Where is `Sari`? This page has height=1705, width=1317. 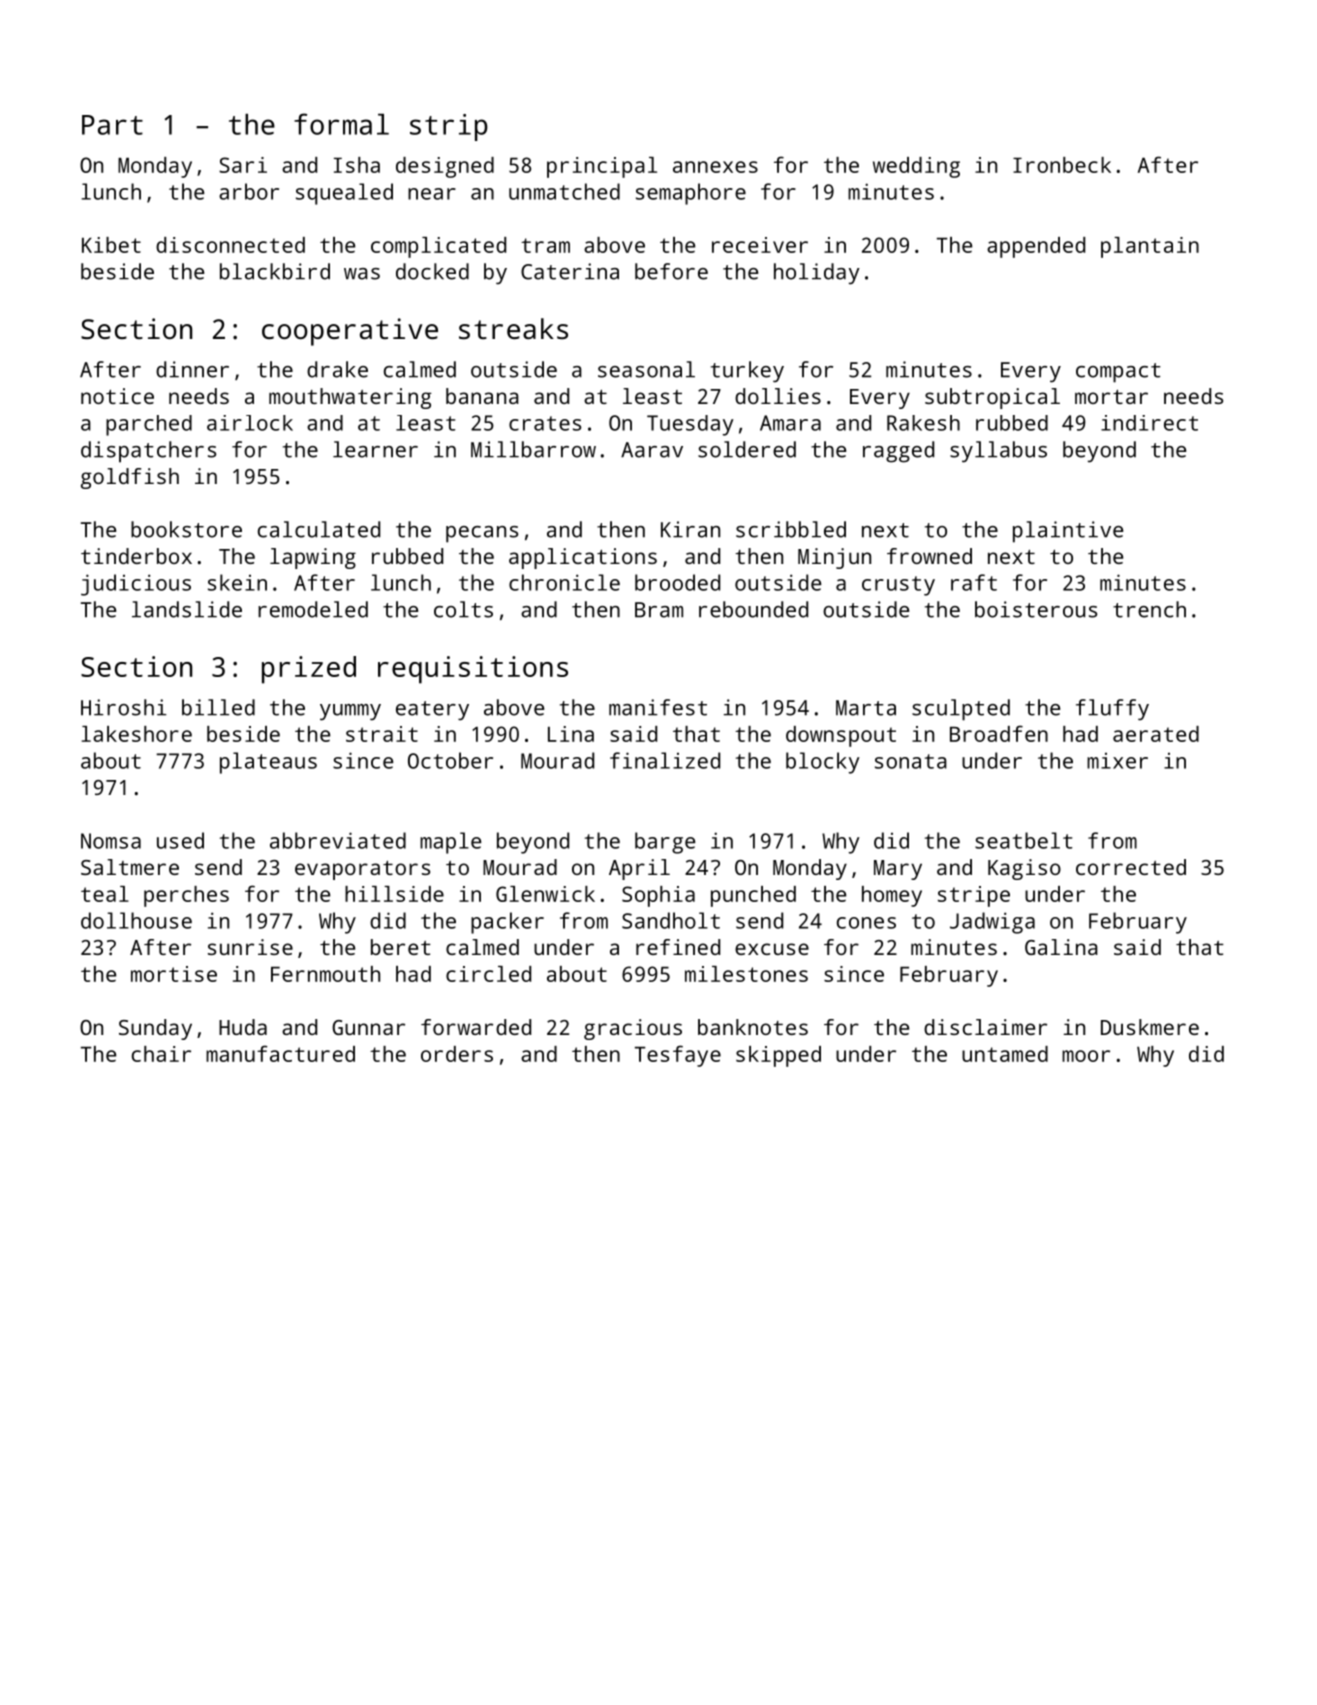
Sari is located at coordinates (243, 165).
